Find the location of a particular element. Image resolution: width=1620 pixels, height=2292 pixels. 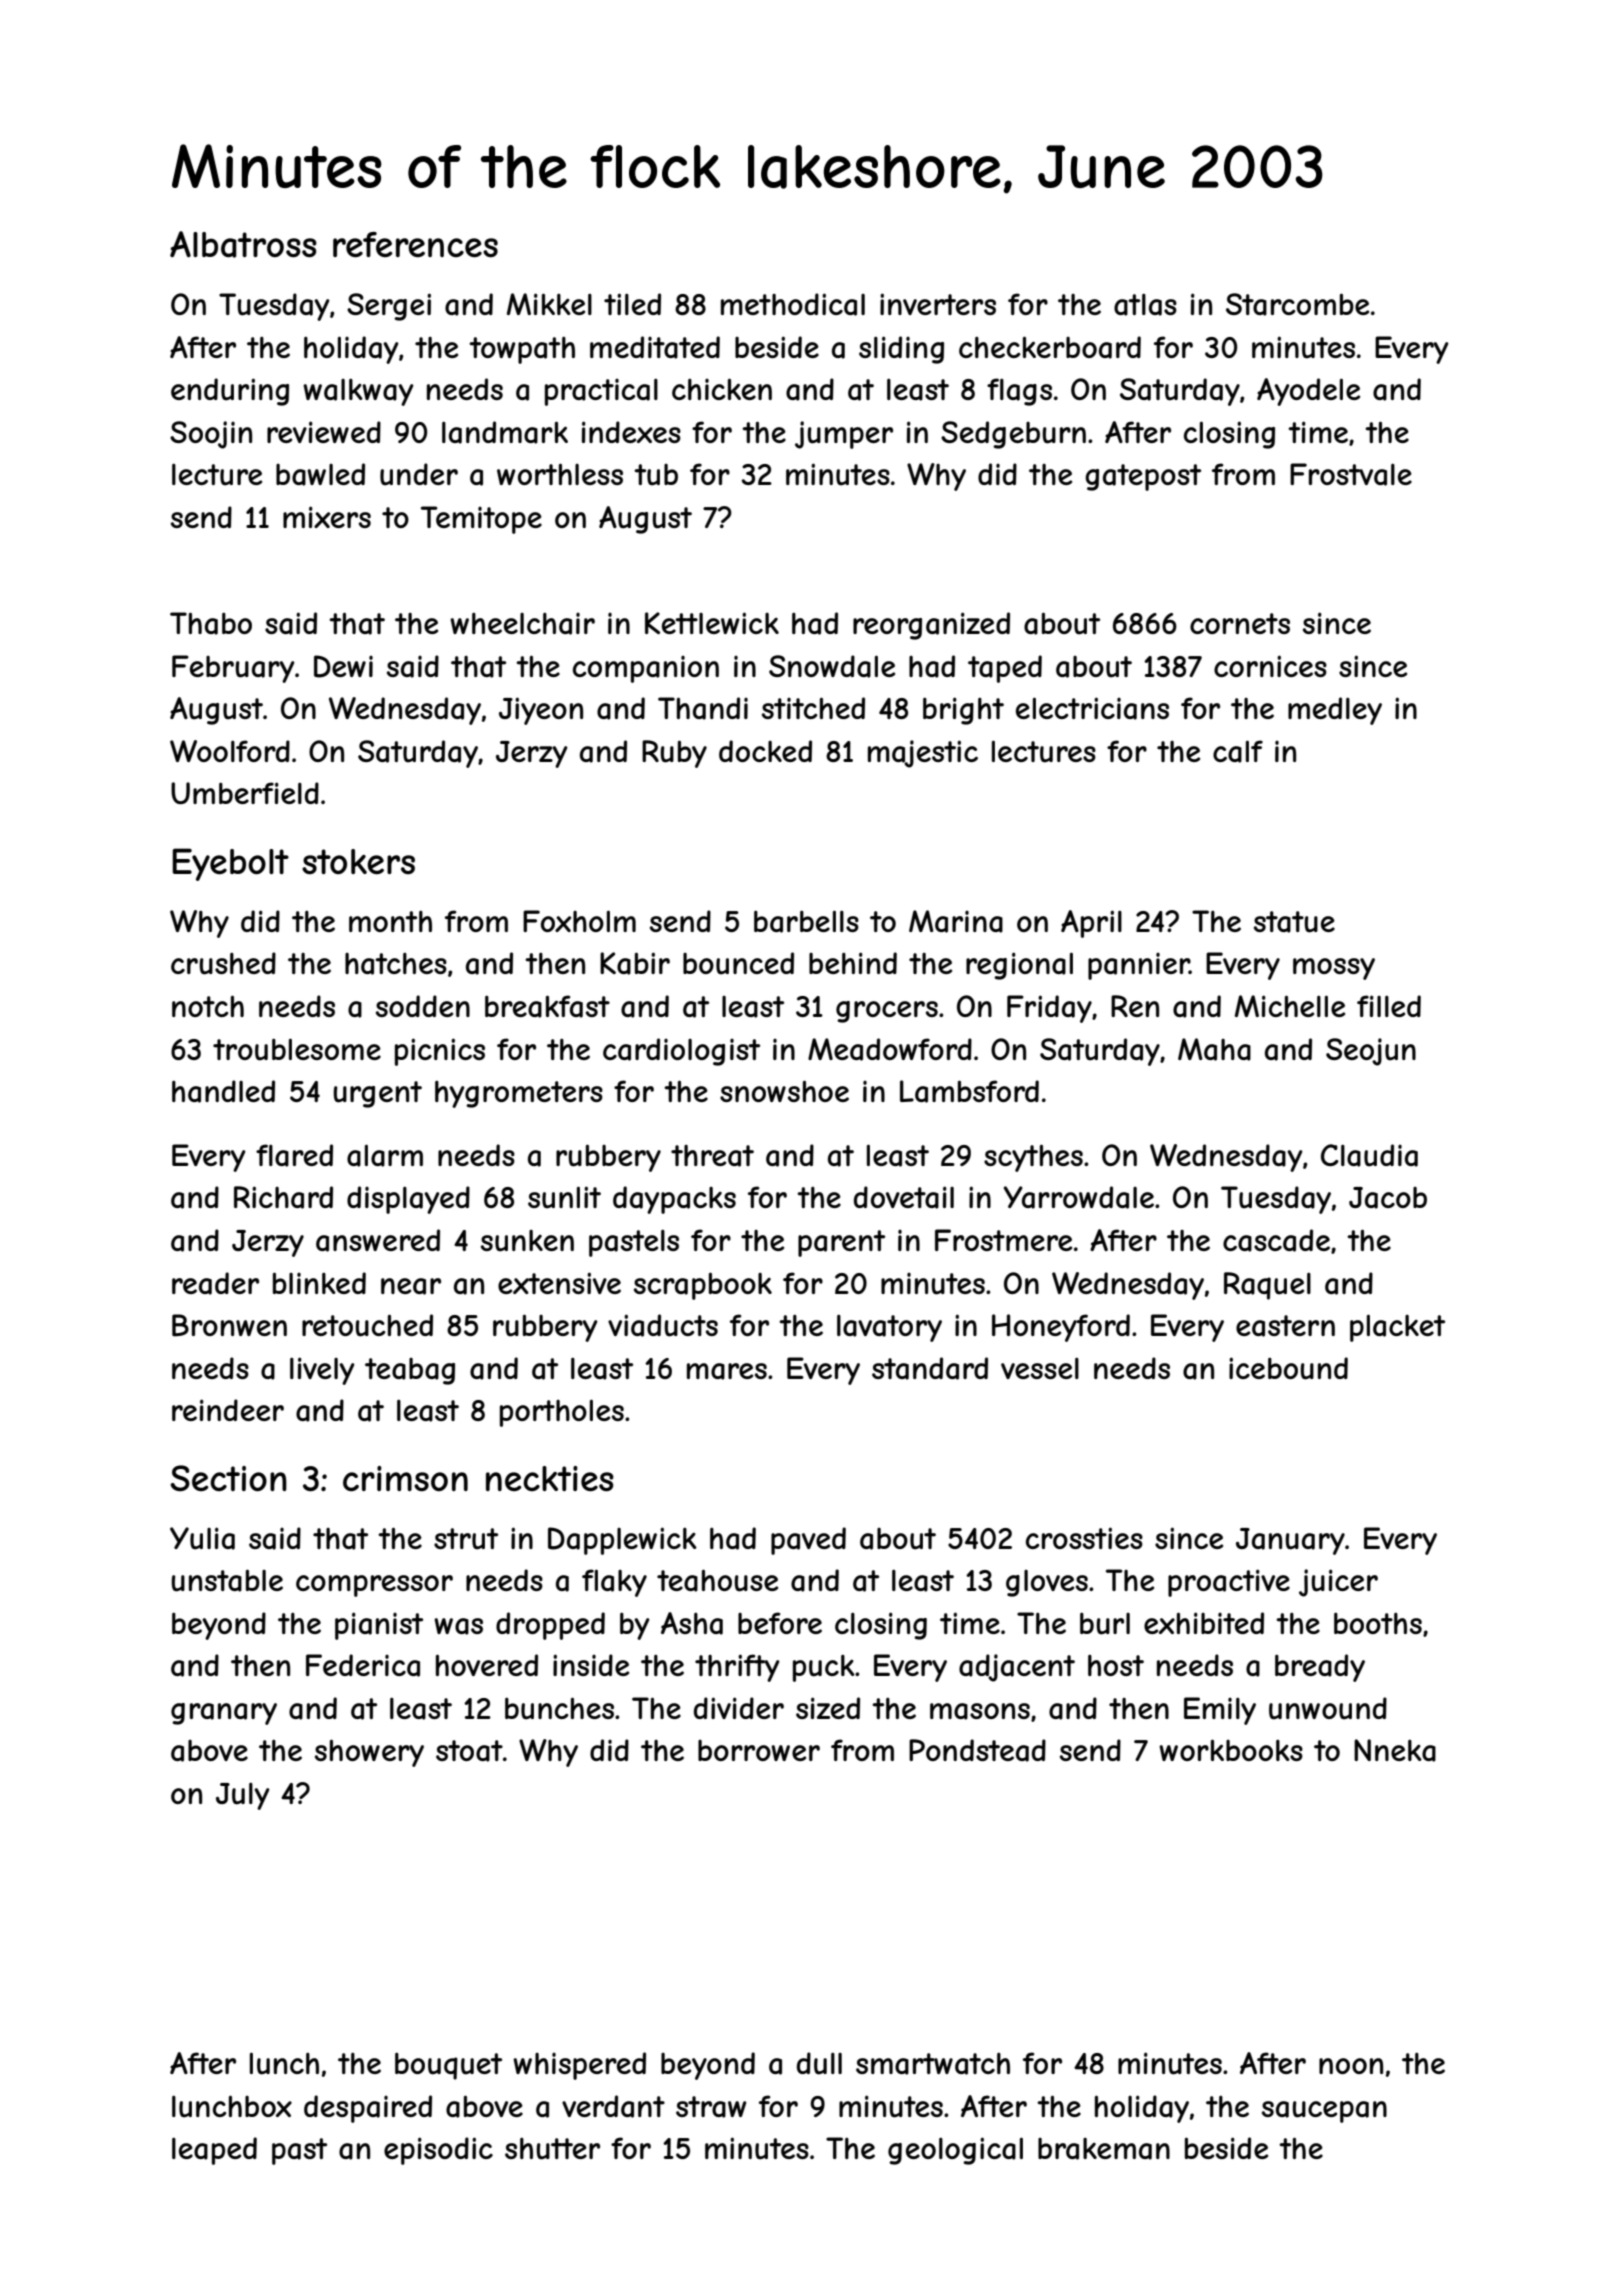

medley is located at coordinates (1335, 711).
